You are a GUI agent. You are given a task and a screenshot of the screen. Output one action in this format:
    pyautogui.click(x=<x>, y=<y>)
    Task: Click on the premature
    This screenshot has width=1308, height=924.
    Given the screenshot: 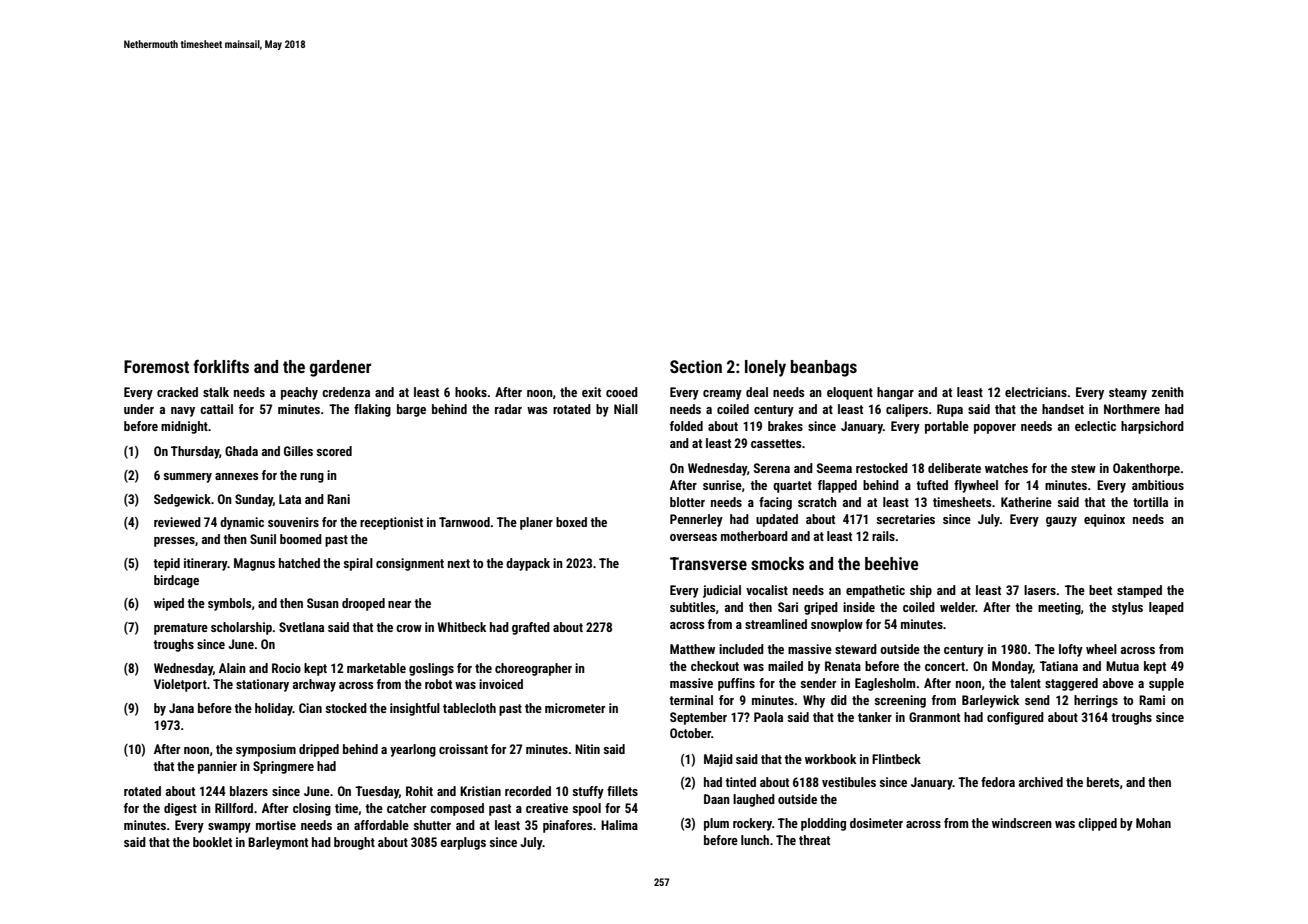 What is the action you would take?
    pyautogui.click(x=181, y=629)
